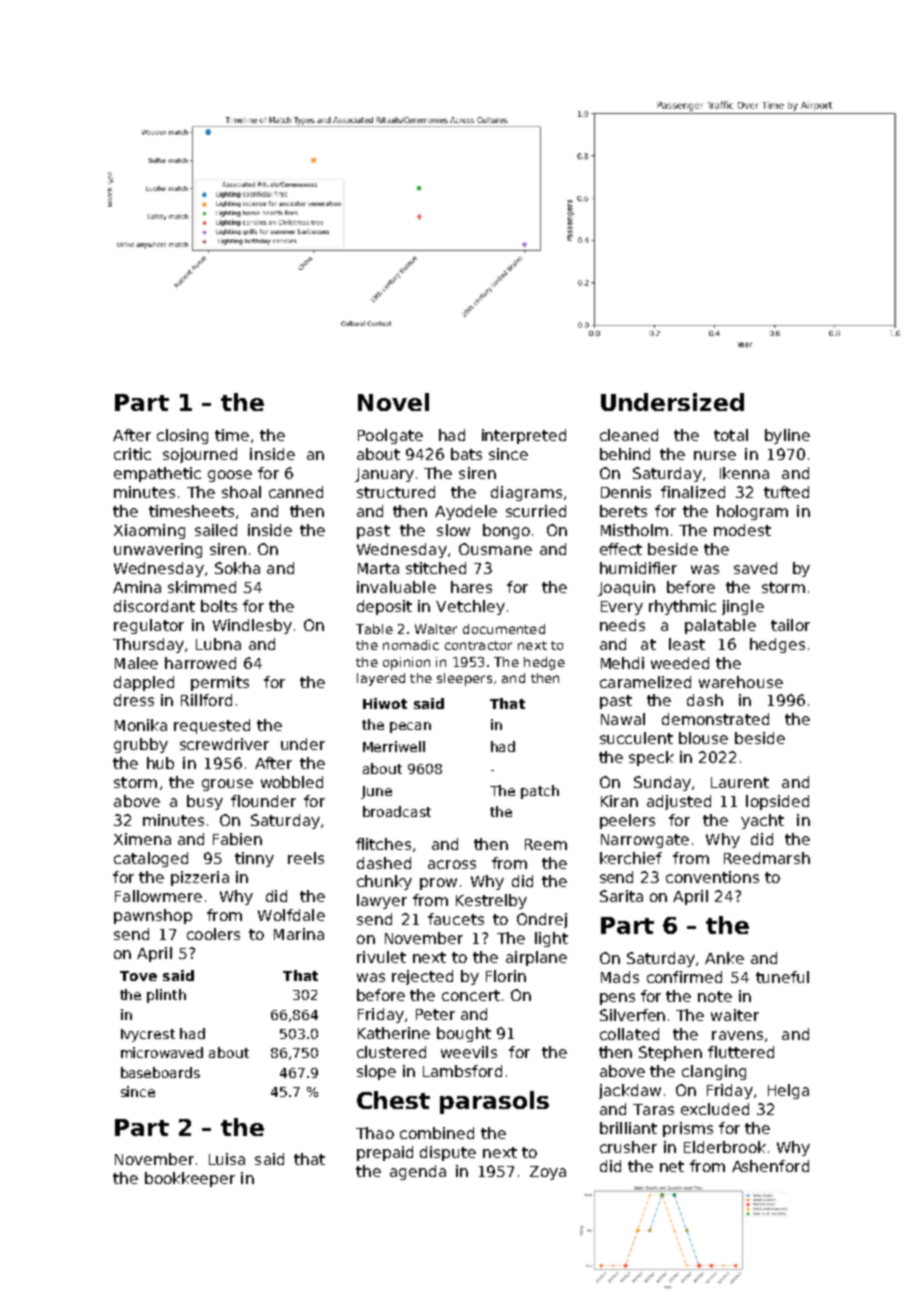 Image resolution: width=924 pixels, height=1308 pixels. Describe the element at coordinates (390, 436) in the page. I see `Poolgate` at that location.
